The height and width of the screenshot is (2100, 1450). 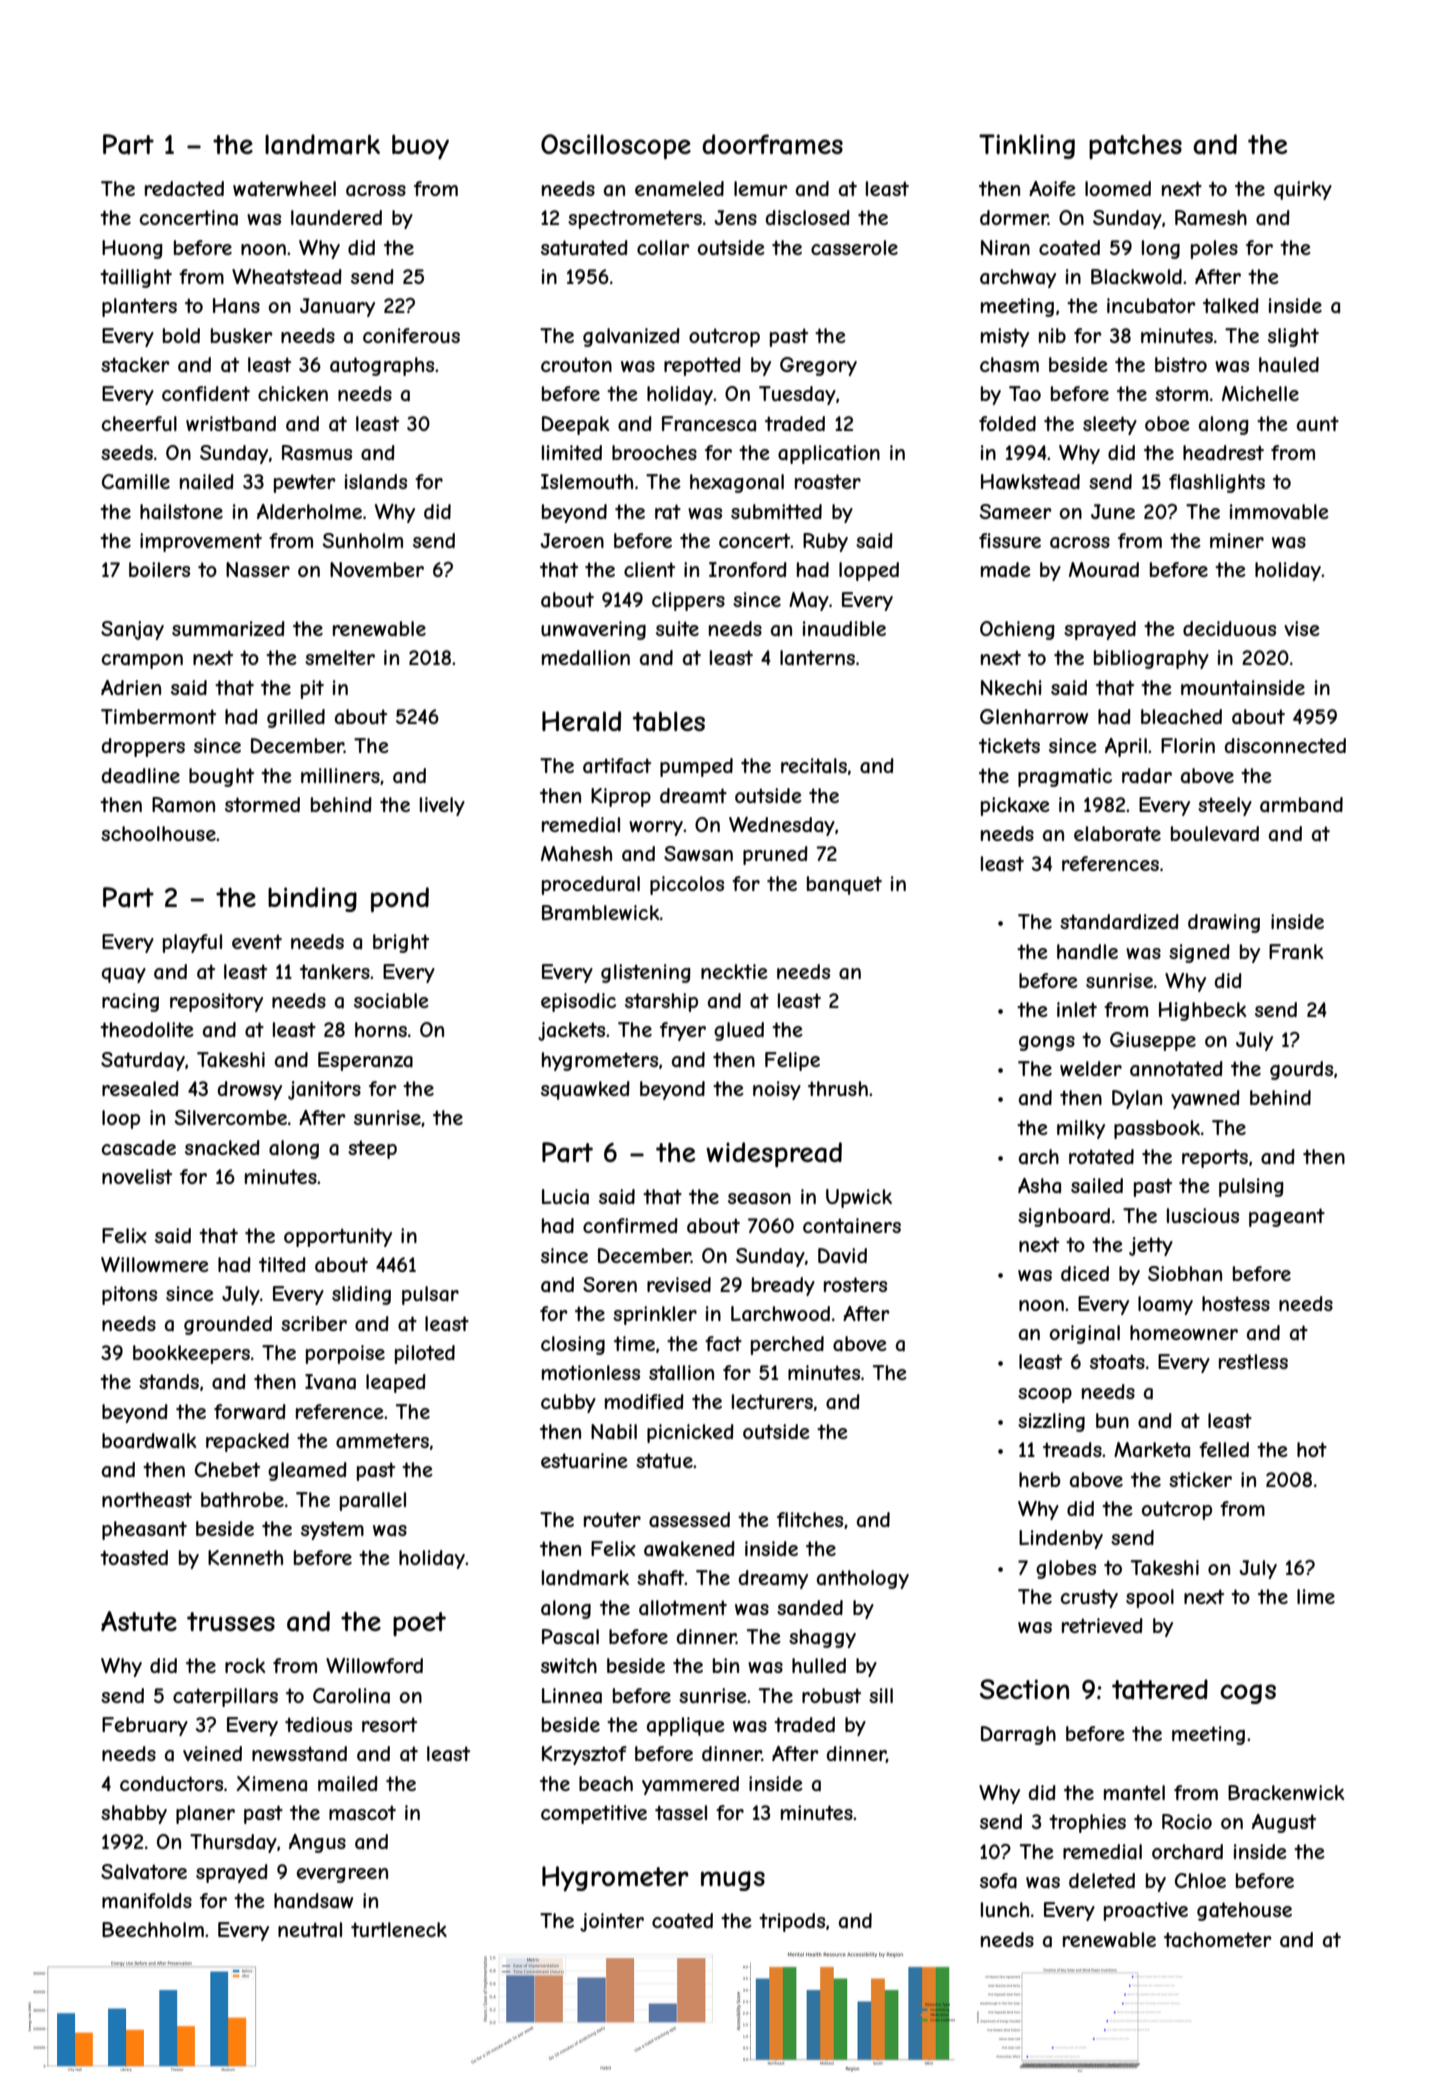 I want to click on spectrometers, so click(x=635, y=219).
